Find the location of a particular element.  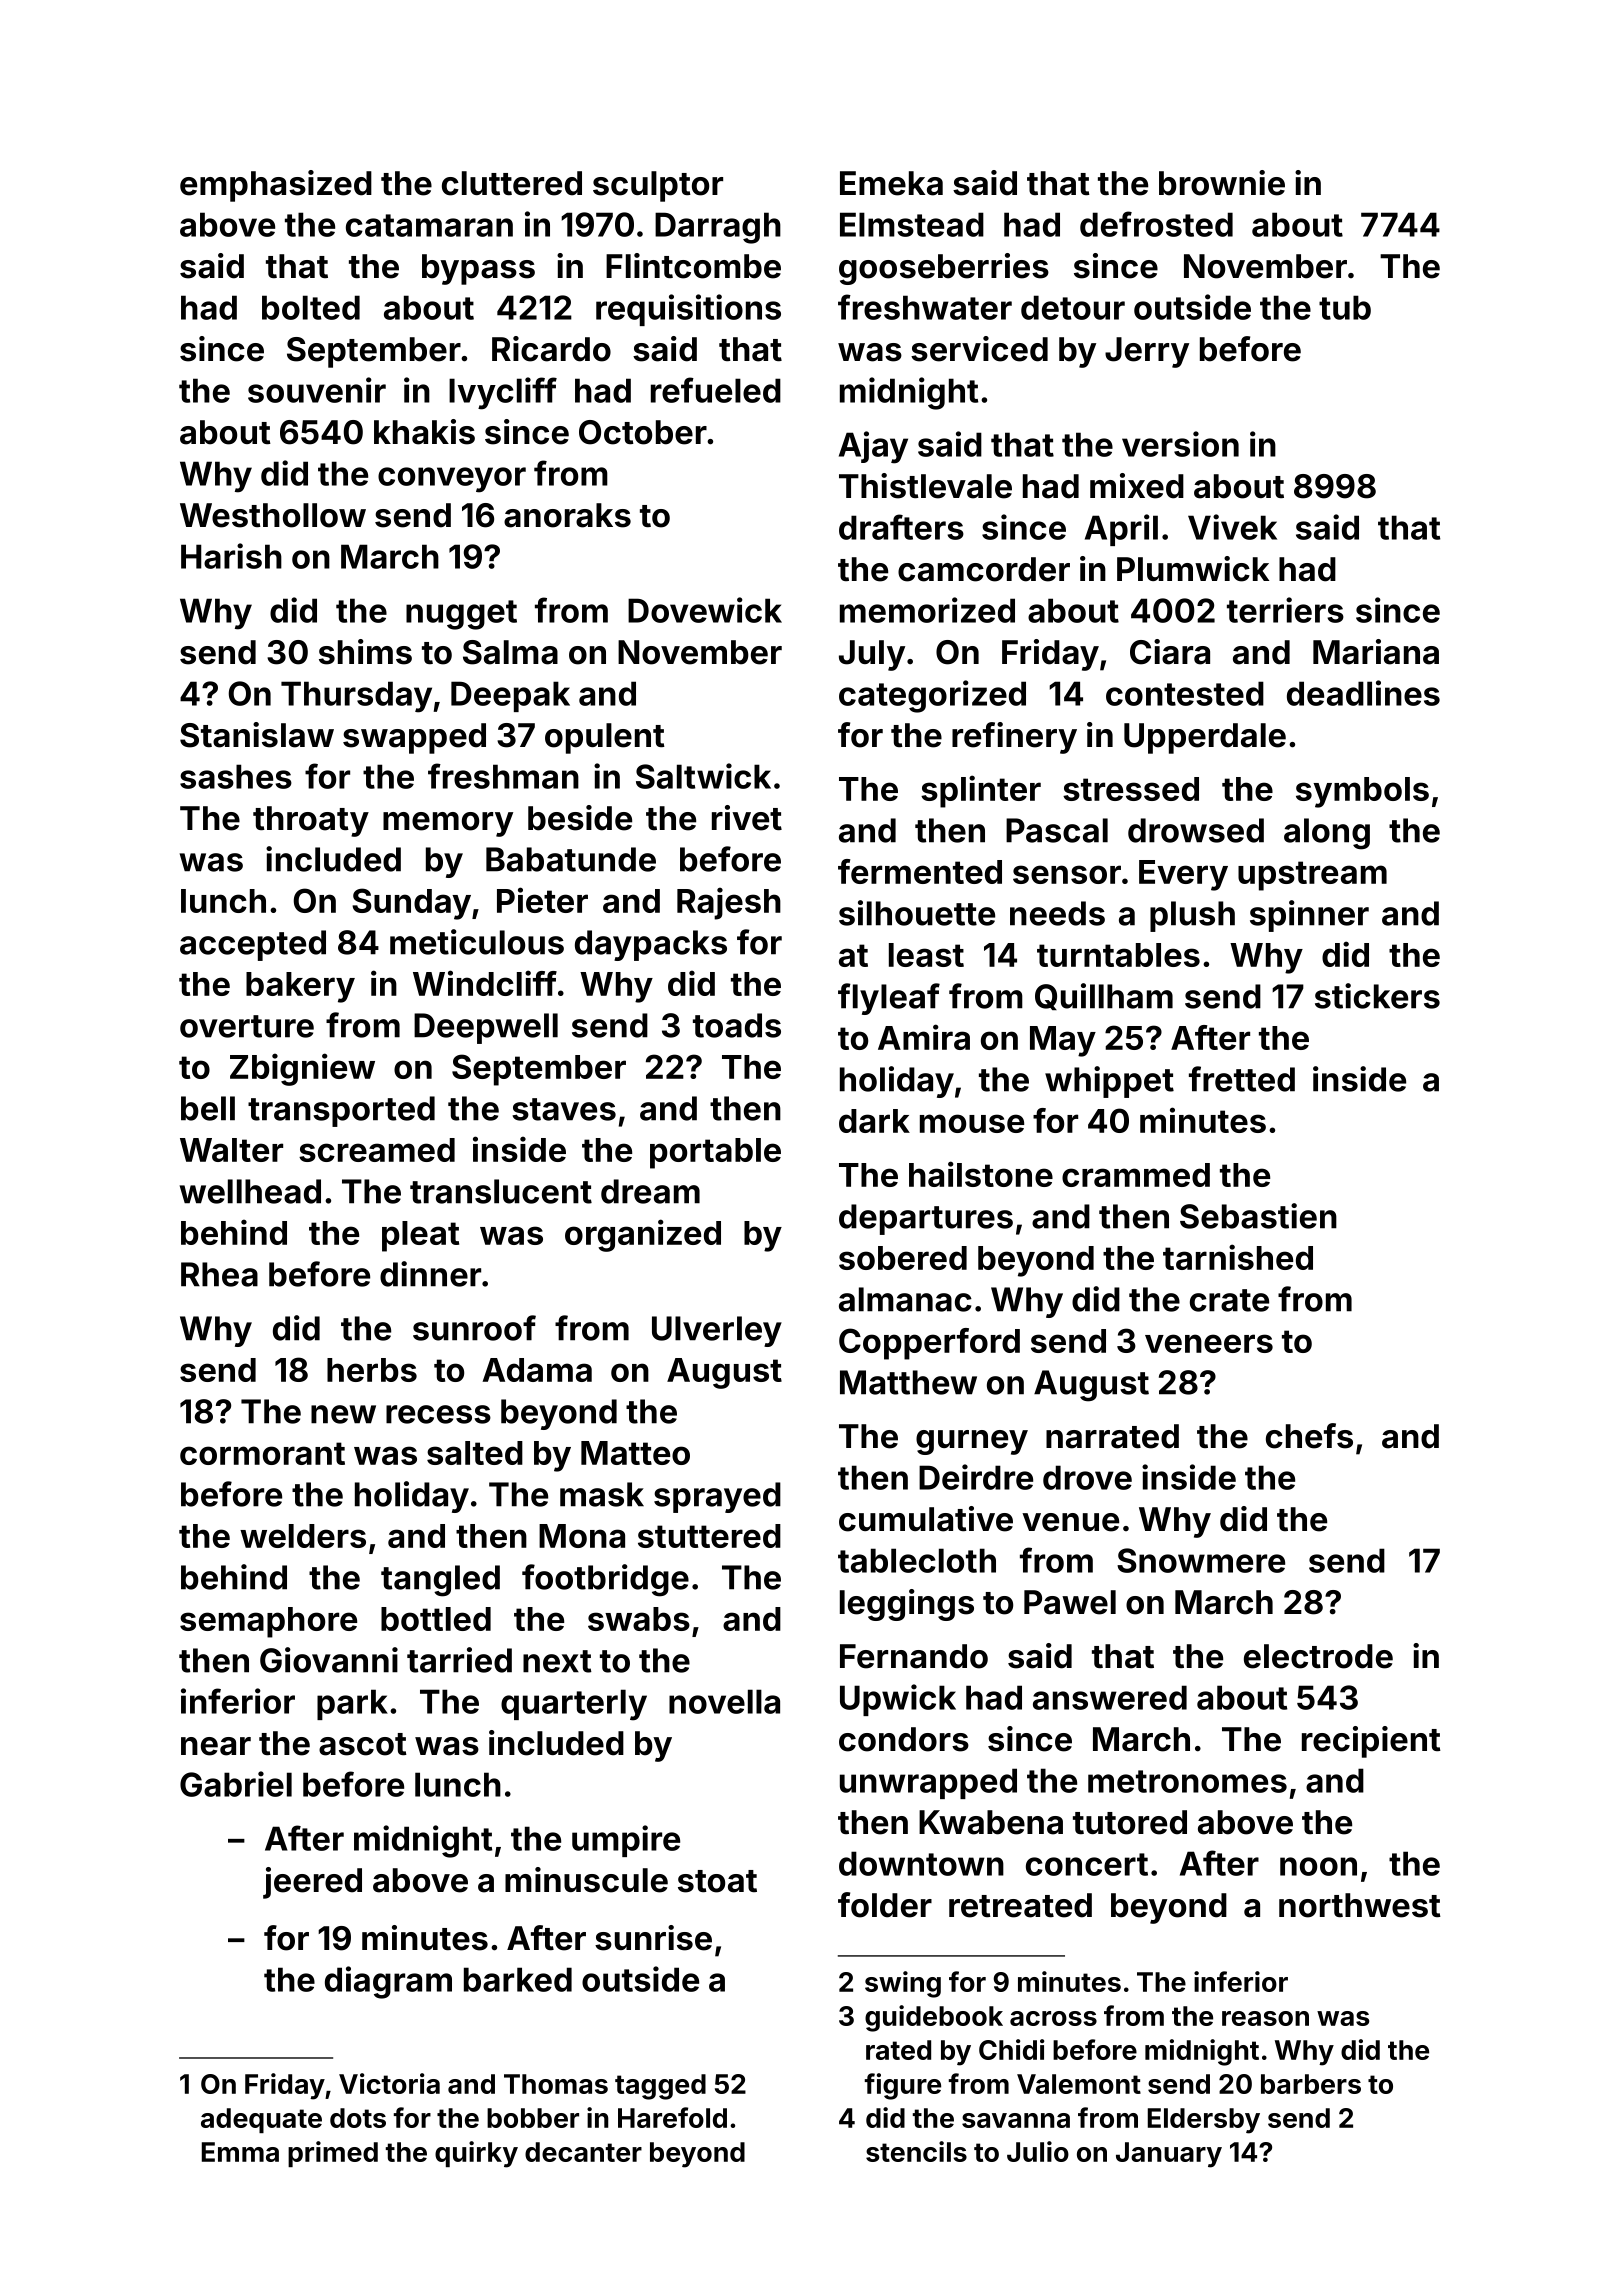

emphasized is located at coordinates (276, 186).
